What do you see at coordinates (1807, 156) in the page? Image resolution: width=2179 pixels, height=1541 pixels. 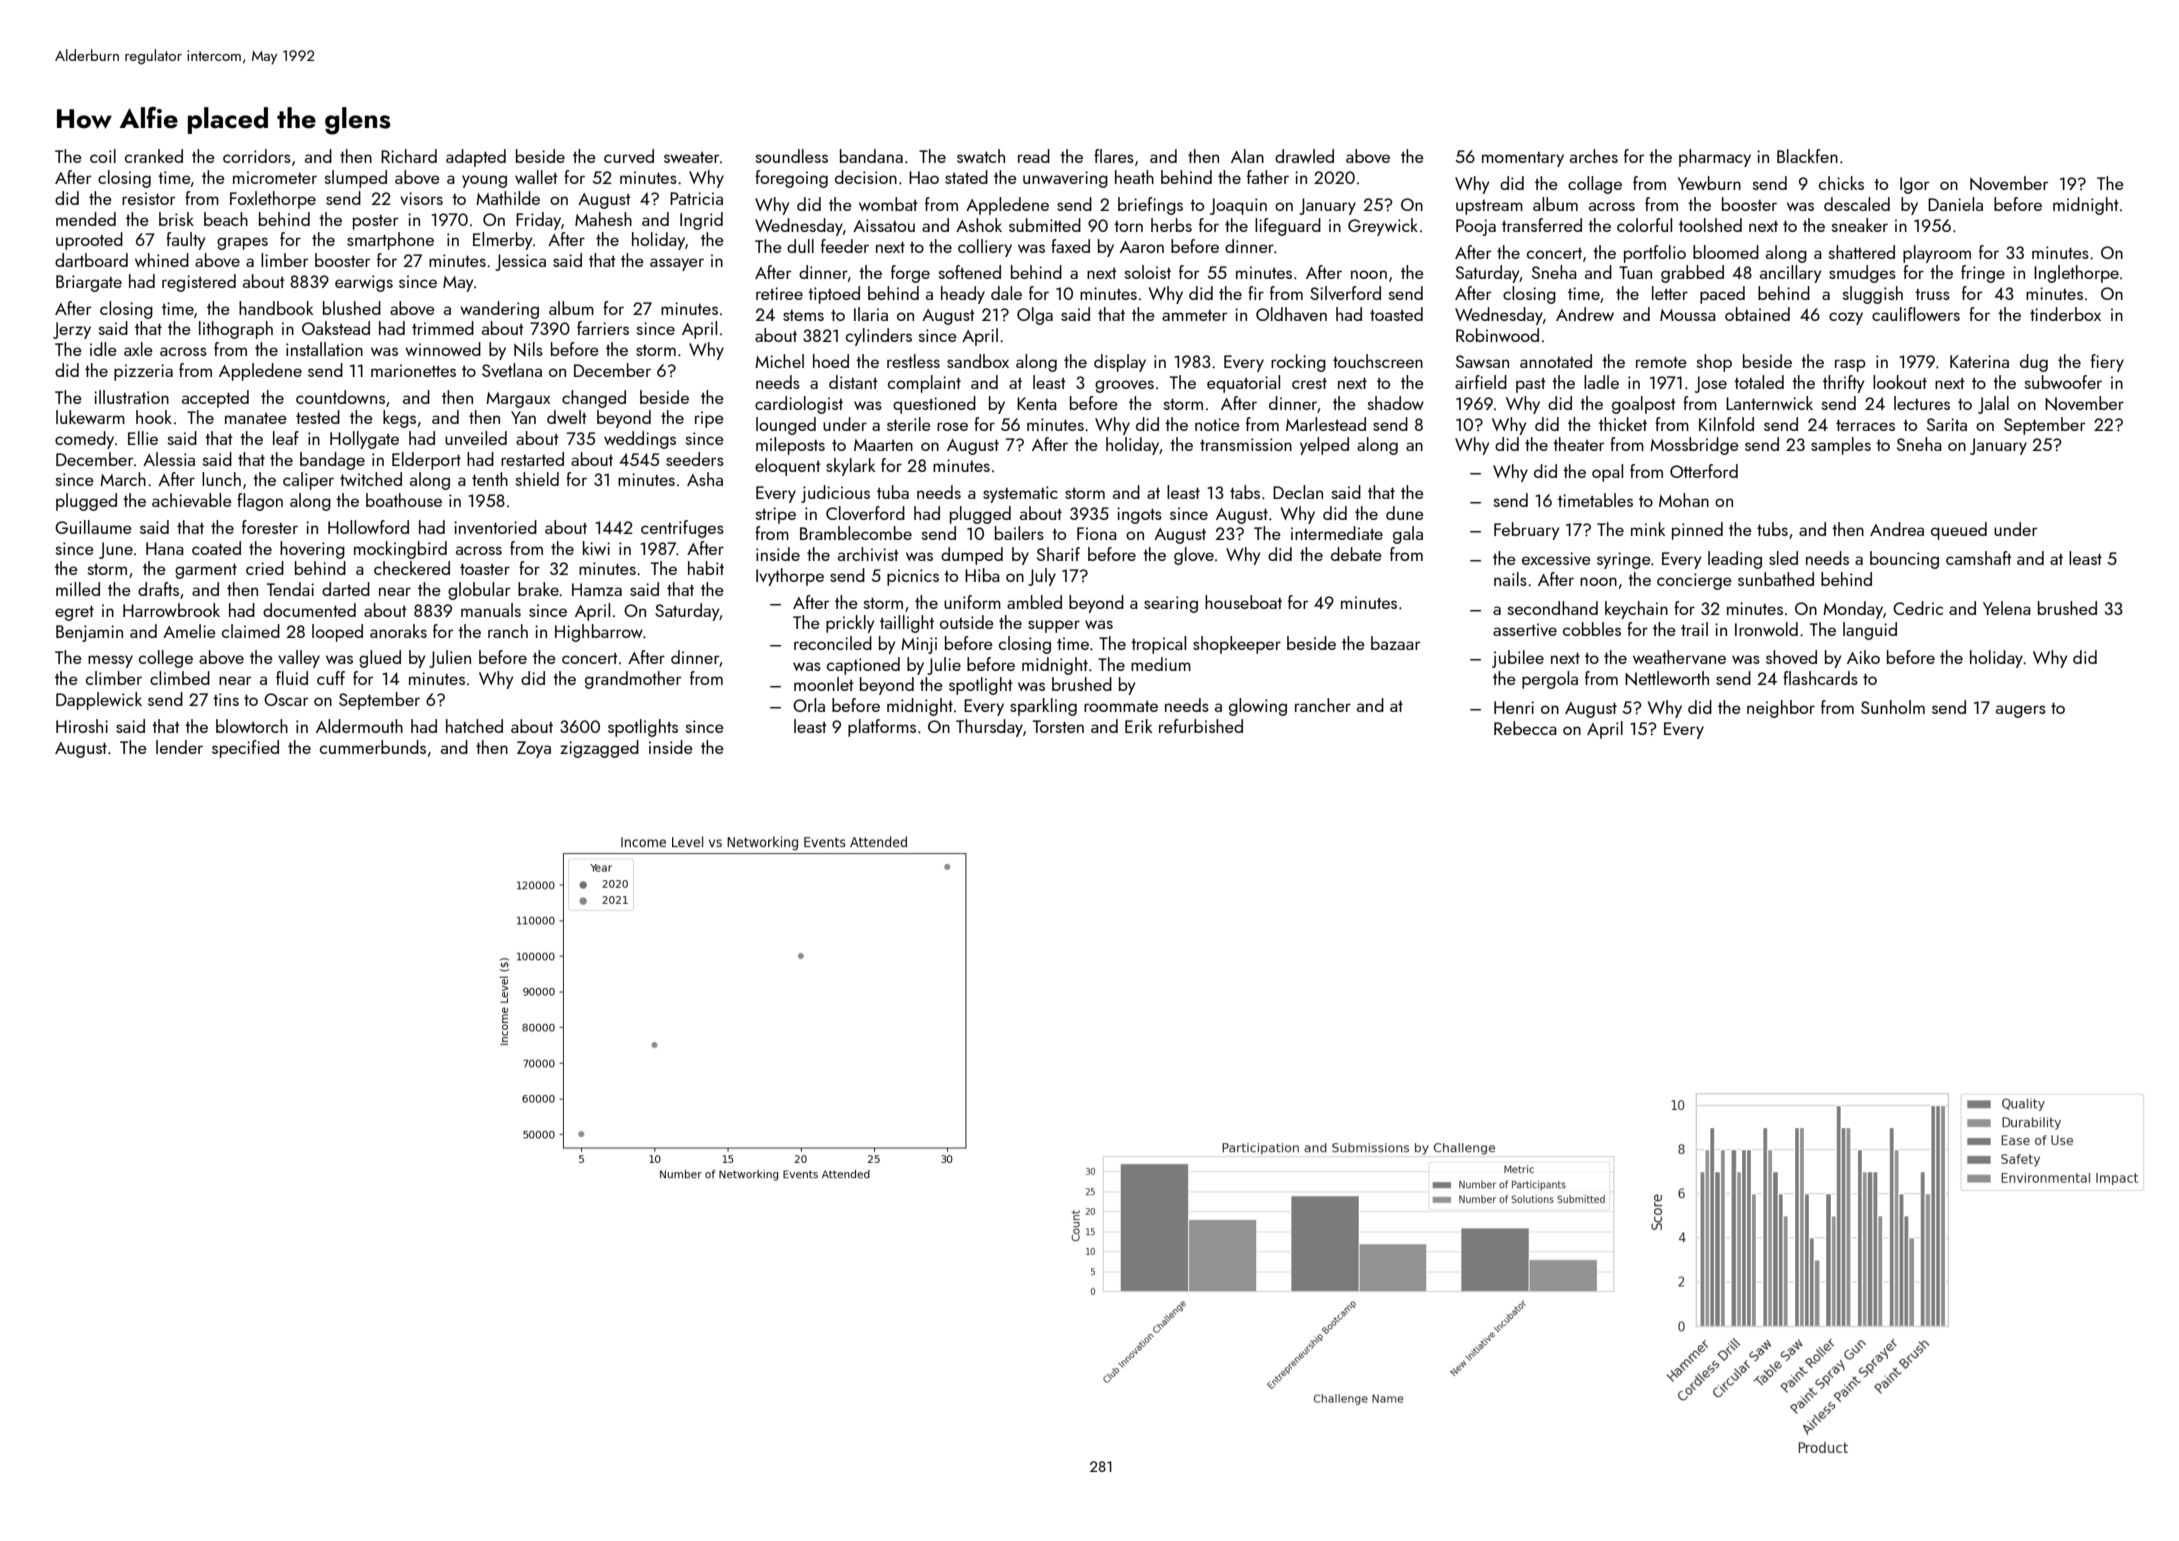 I see `Blackfen` at bounding box center [1807, 156].
